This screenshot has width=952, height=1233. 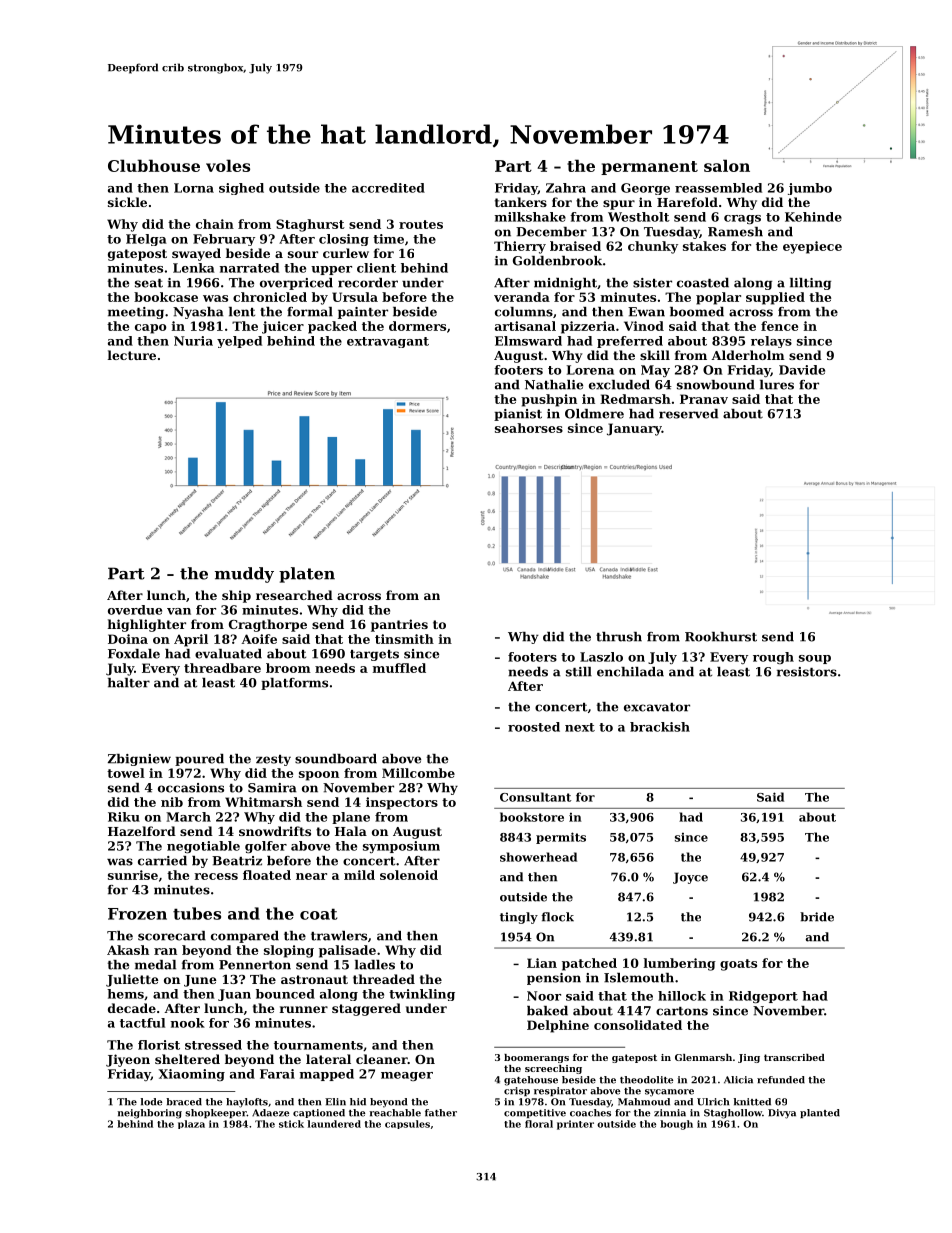 What do you see at coordinates (557, 261) in the screenshot?
I see `Goldenbrook` at bounding box center [557, 261].
